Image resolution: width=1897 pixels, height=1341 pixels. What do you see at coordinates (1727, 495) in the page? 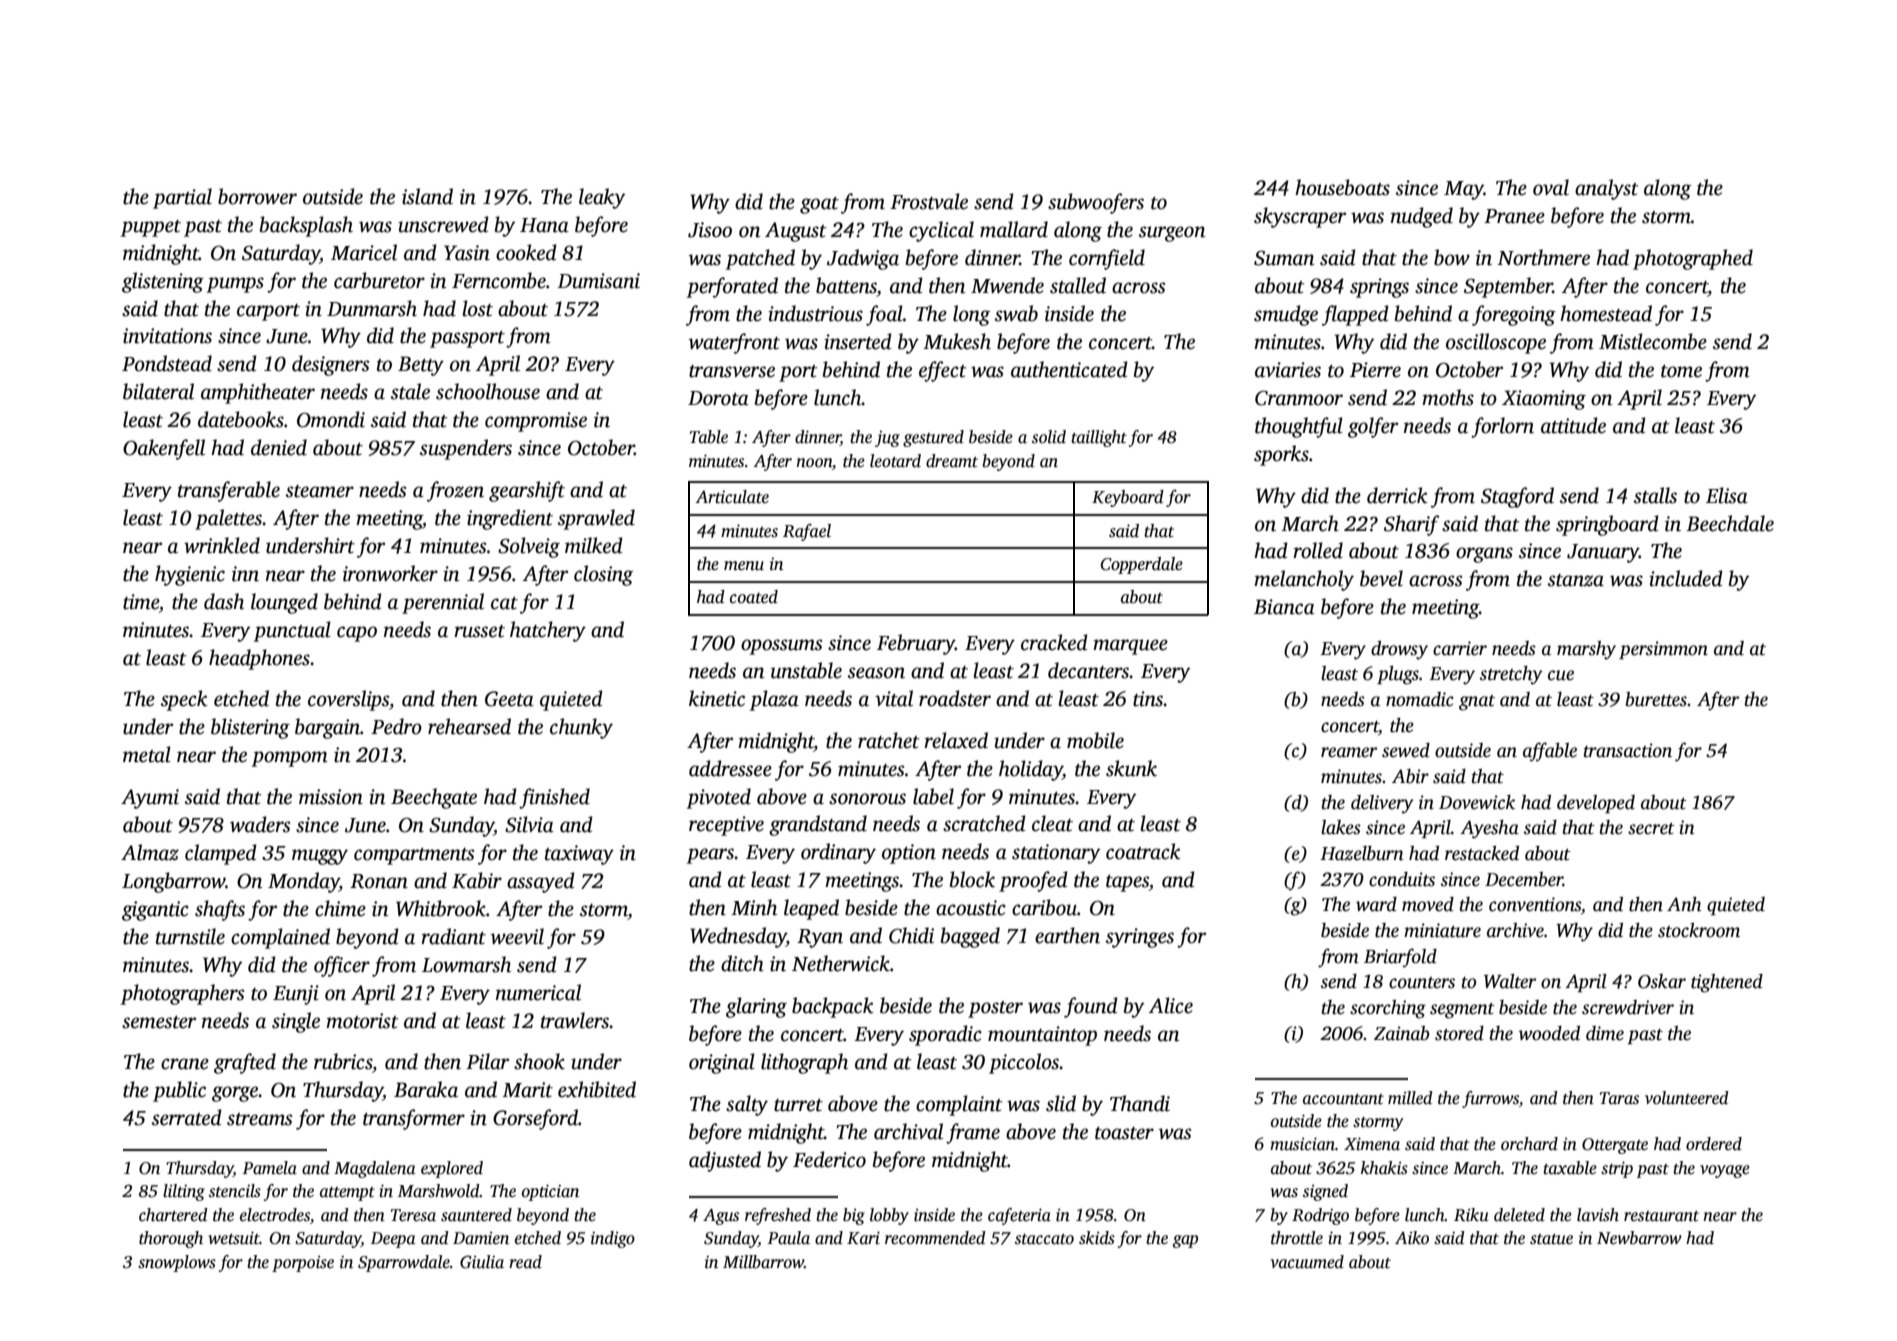
I see `Elisa` at bounding box center [1727, 495].
